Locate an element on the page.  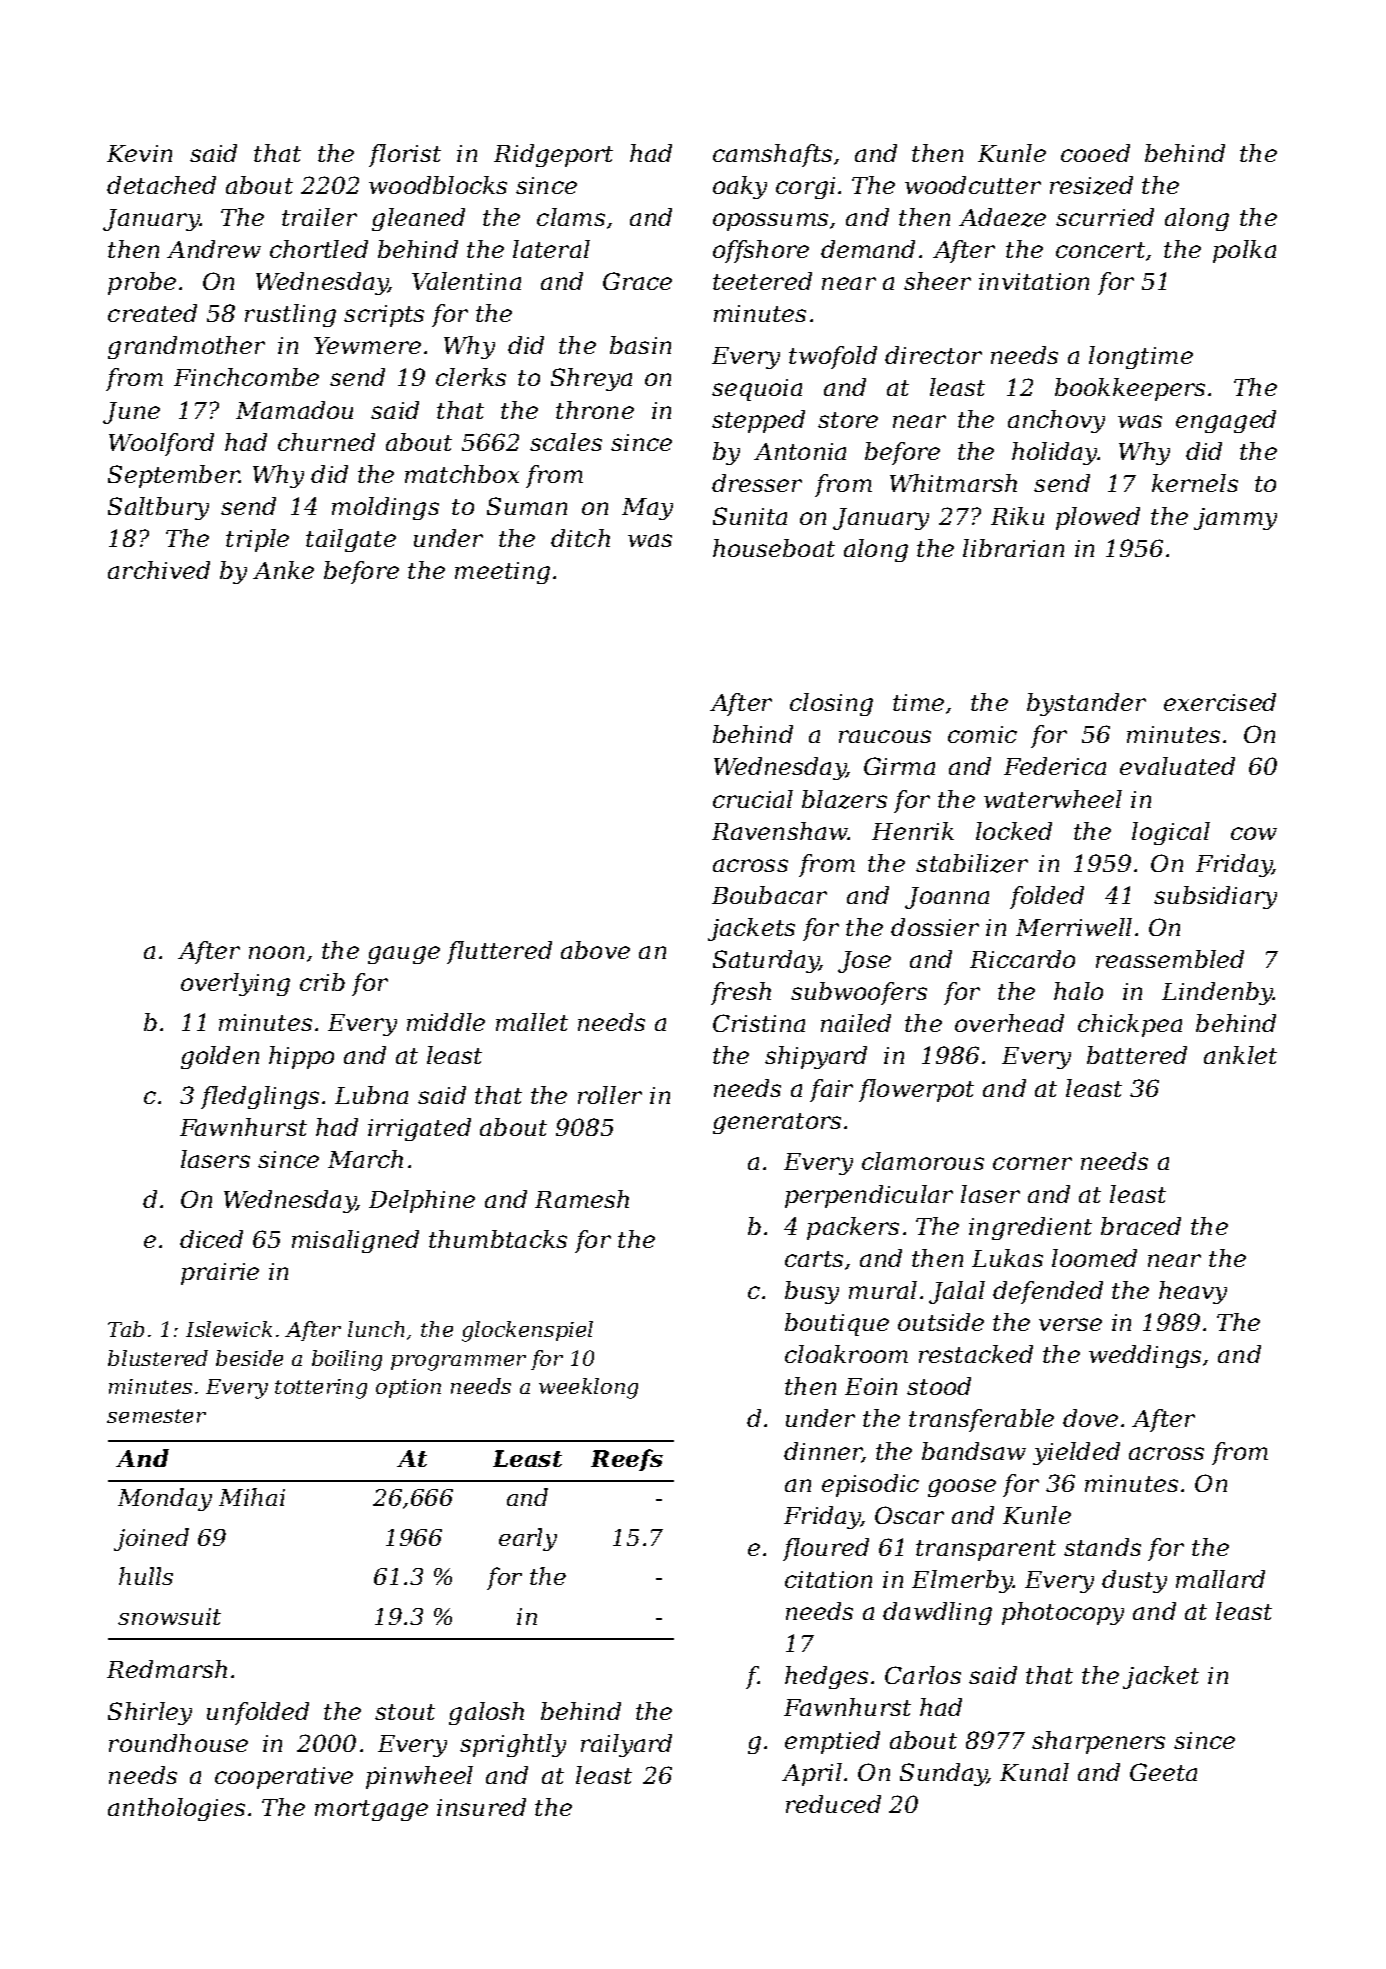
anthologies is located at coordinates (176, 1809).
